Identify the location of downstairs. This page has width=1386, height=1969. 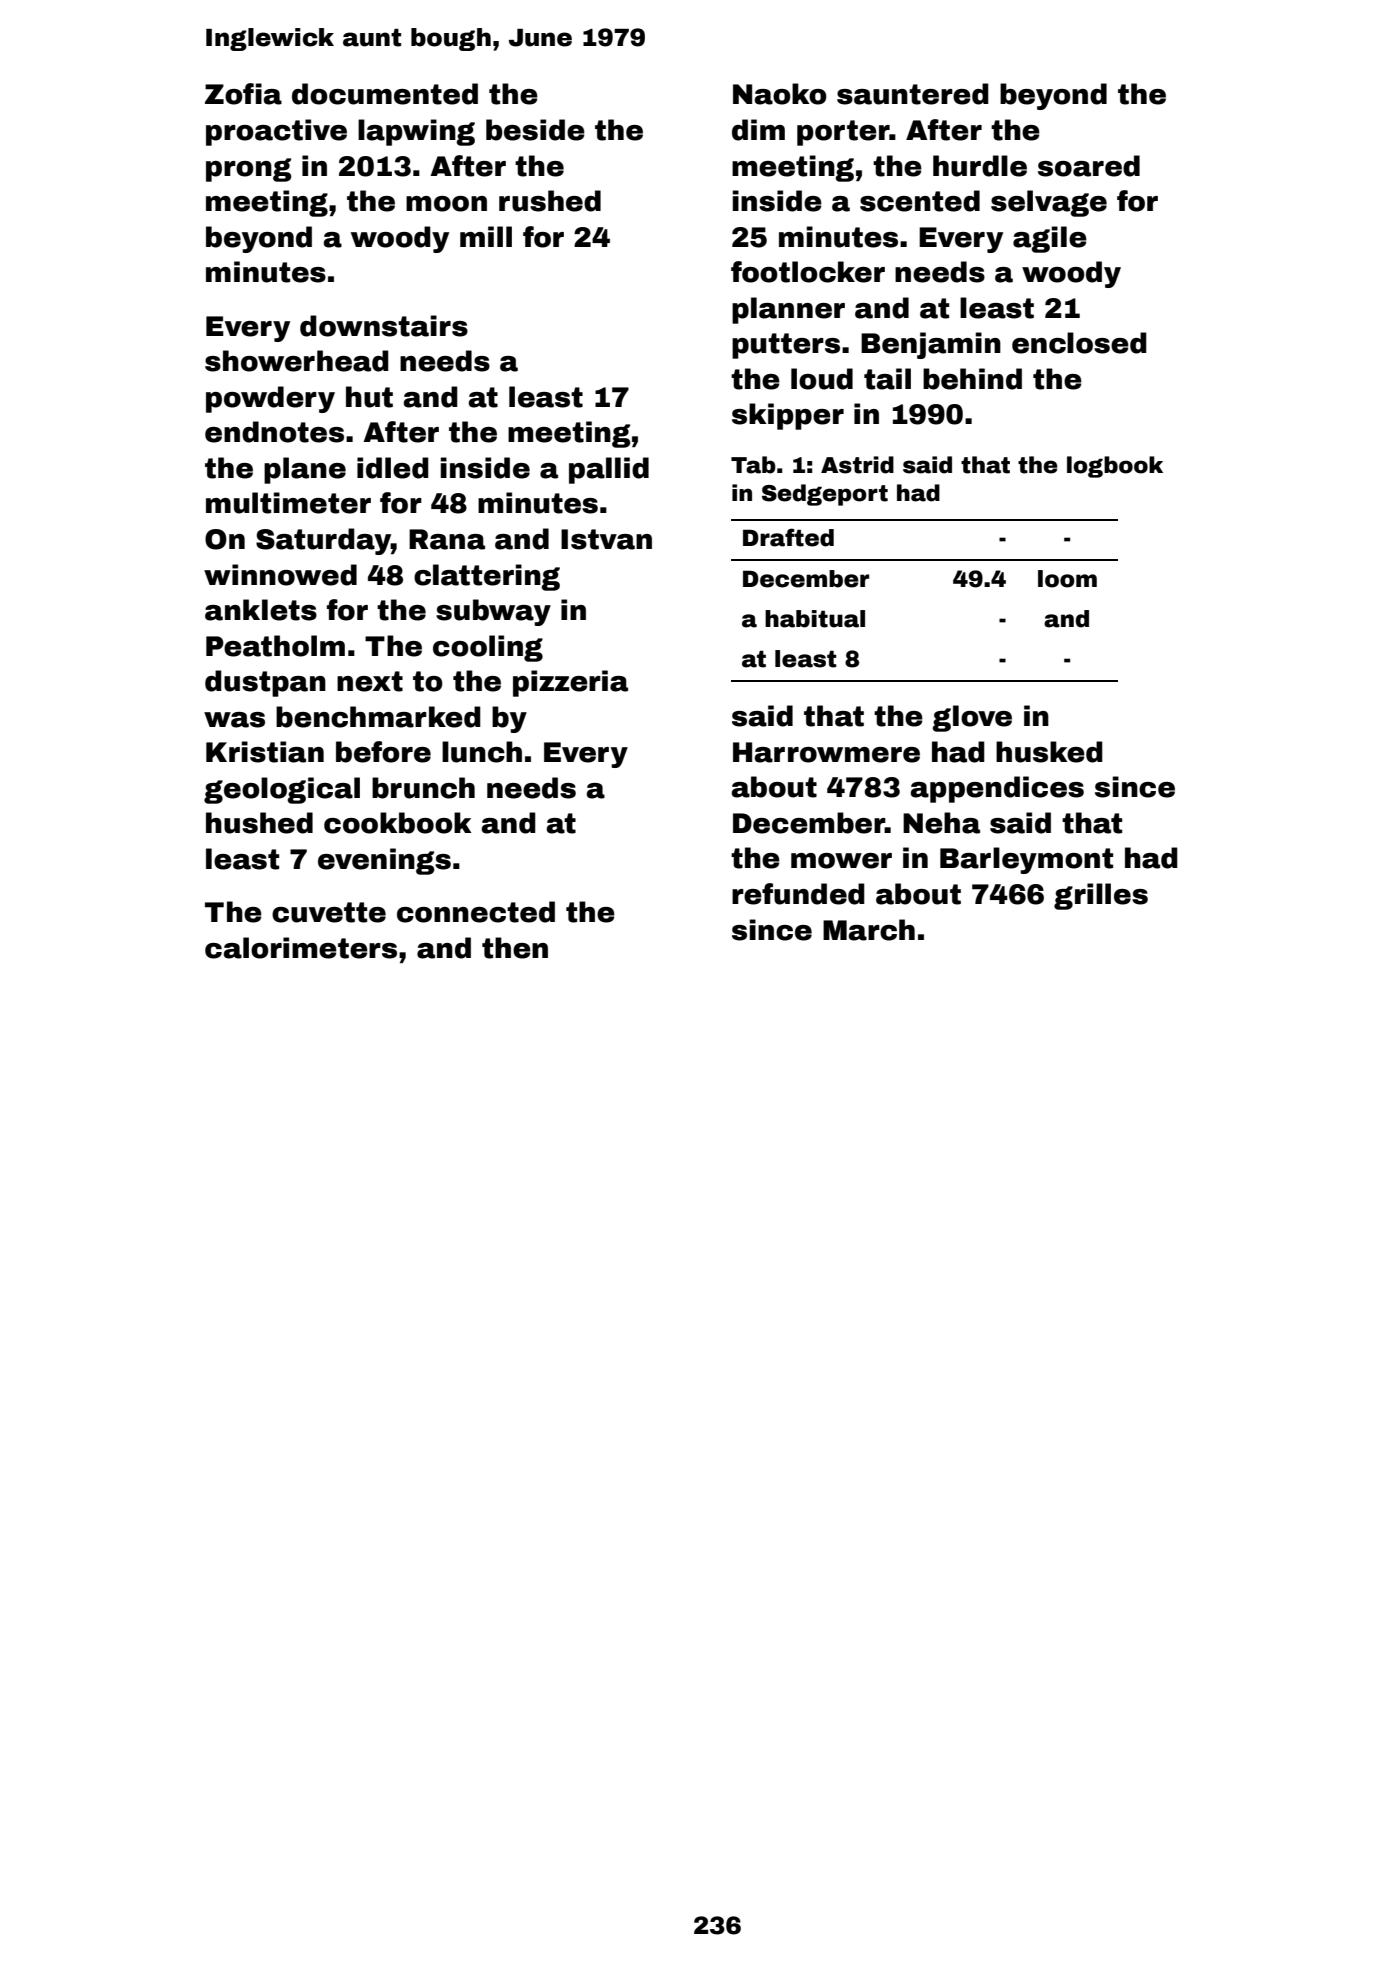
(384, 326).
